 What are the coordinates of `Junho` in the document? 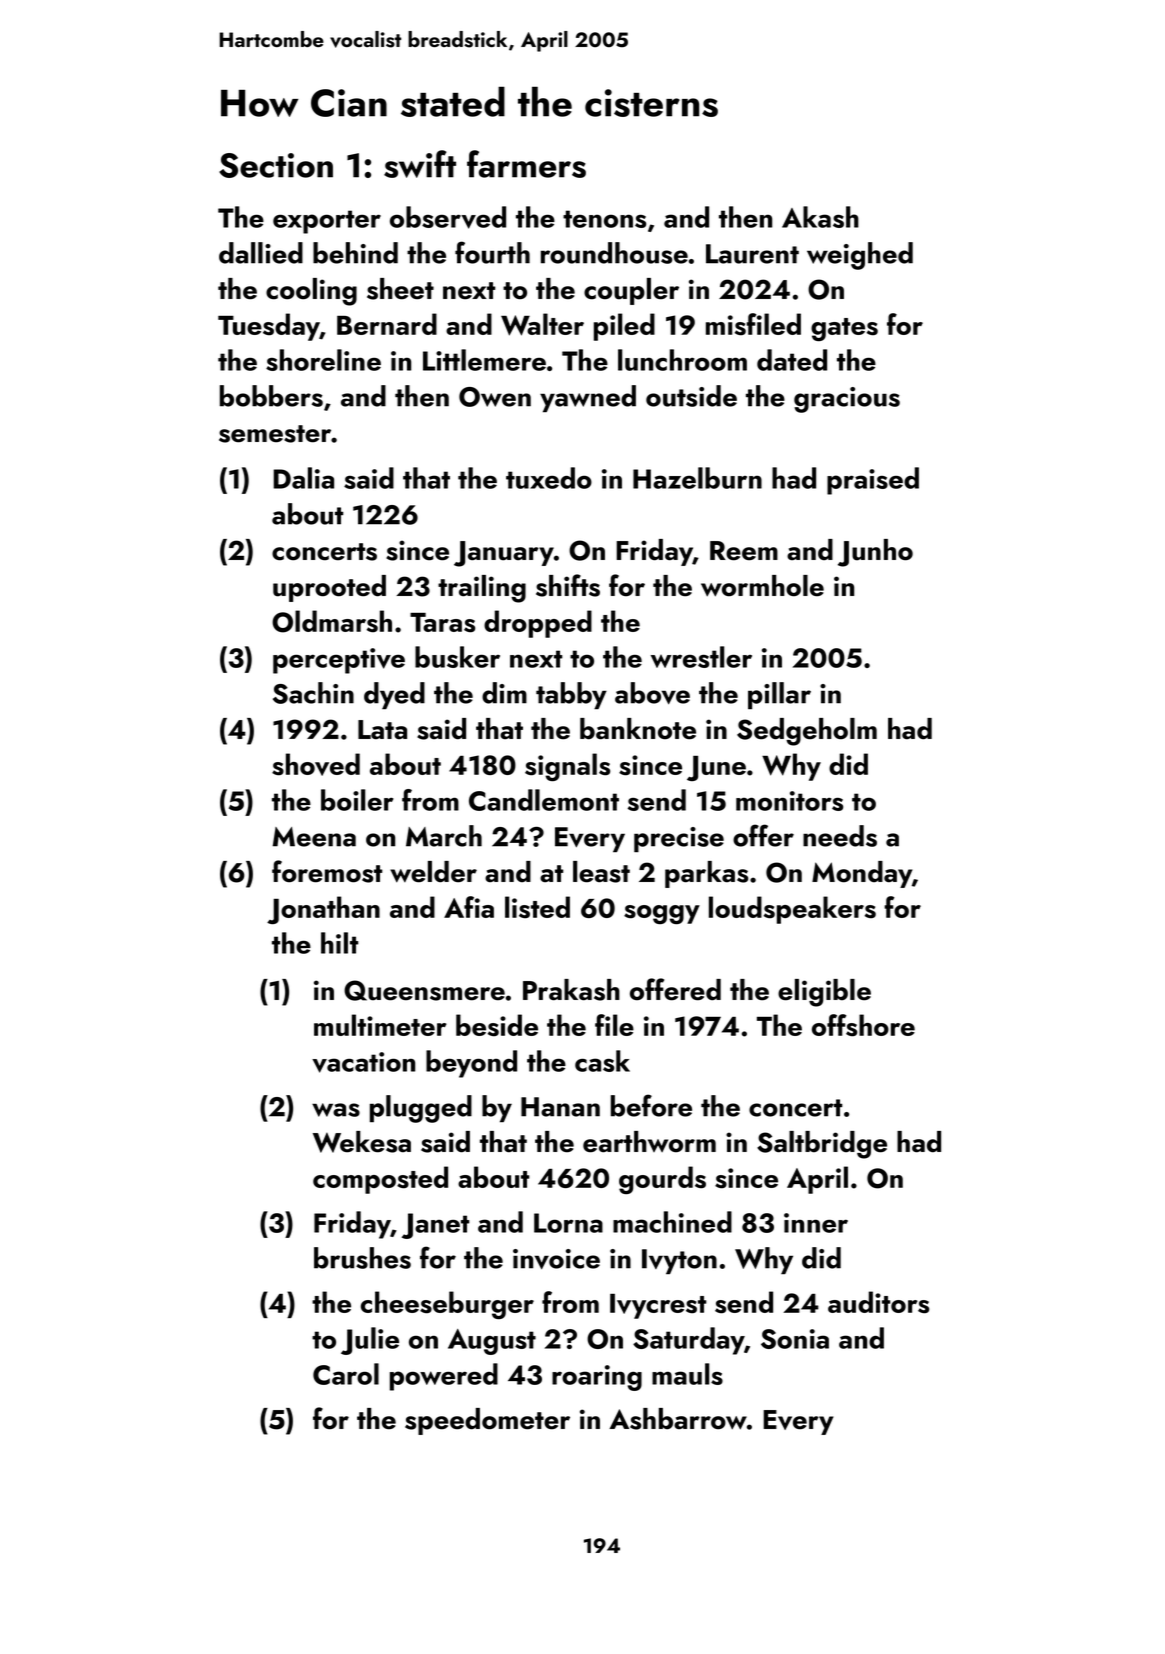 It's located at (875, 553).
